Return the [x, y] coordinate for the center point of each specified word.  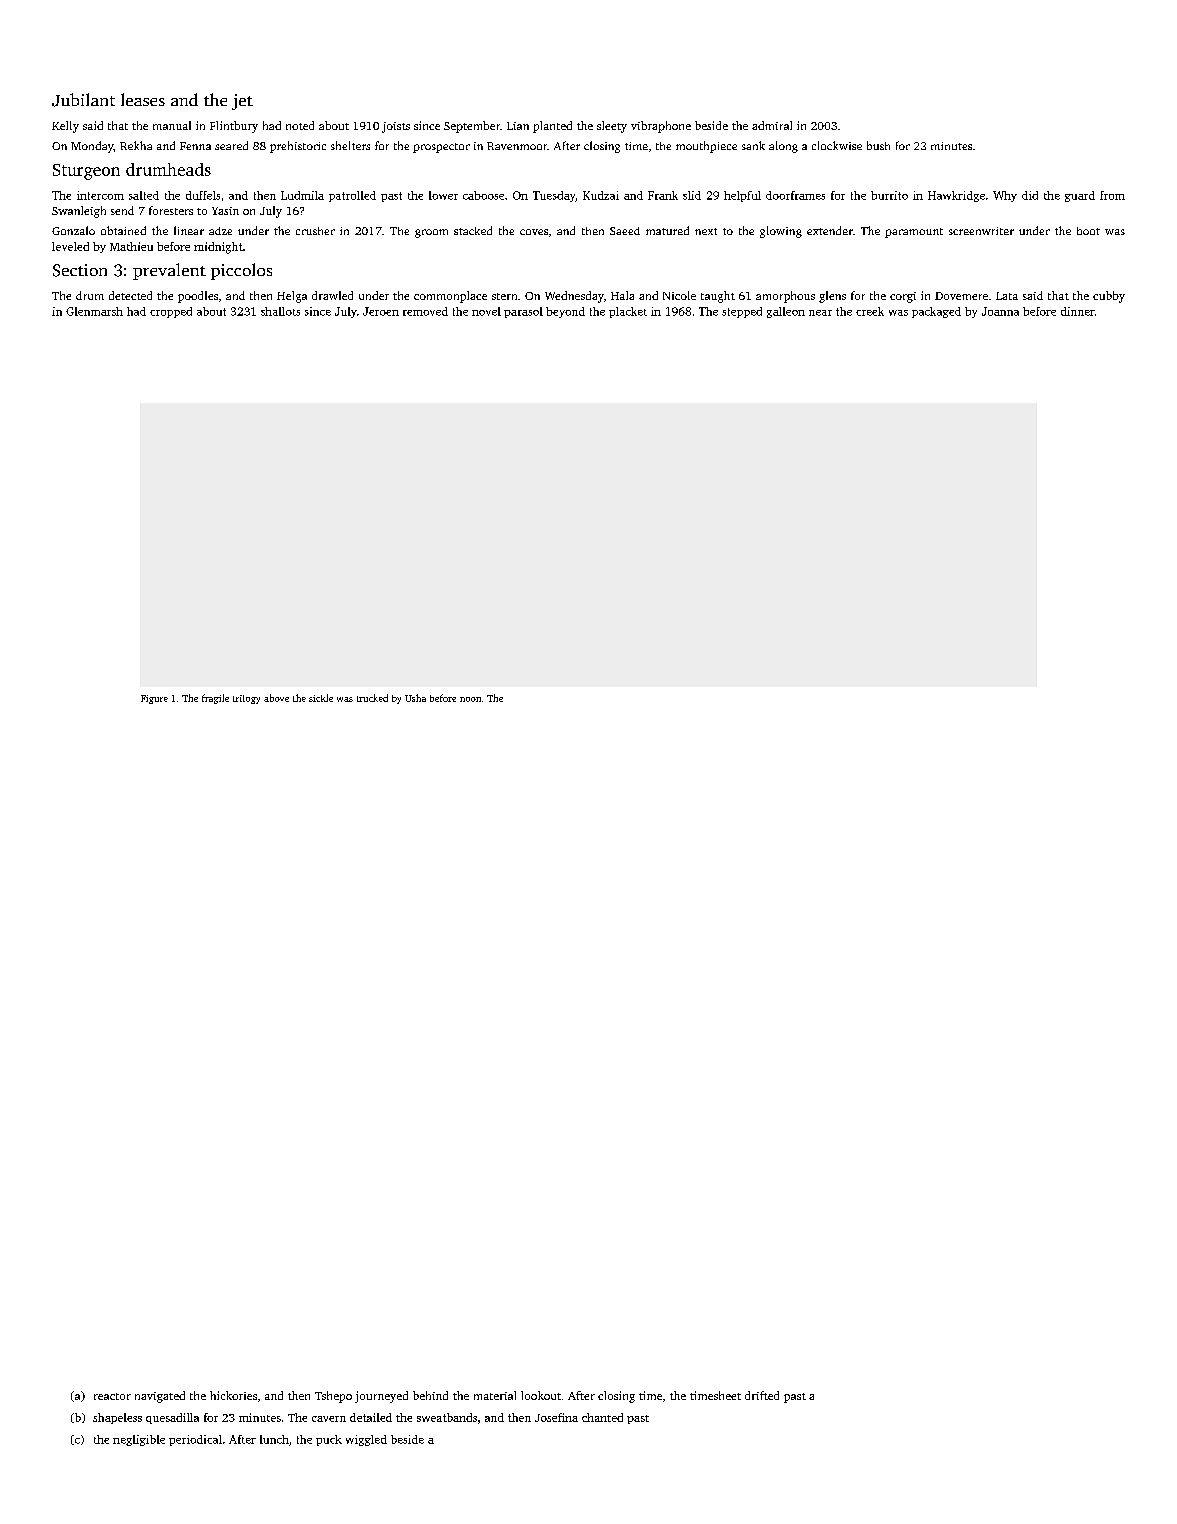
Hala [622, 295]
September [472, 127]
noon [470, 699]
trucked [372, 698]
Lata [1007, 296]
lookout [541, 1395]
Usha [415, 698]
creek [870, 311]
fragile [215, 699]
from [1112, 195]
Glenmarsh [94, 311]
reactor [112, 1396]
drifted [762, 1395]
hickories [233, 1395]
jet [242, 102]
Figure [154, 699]
